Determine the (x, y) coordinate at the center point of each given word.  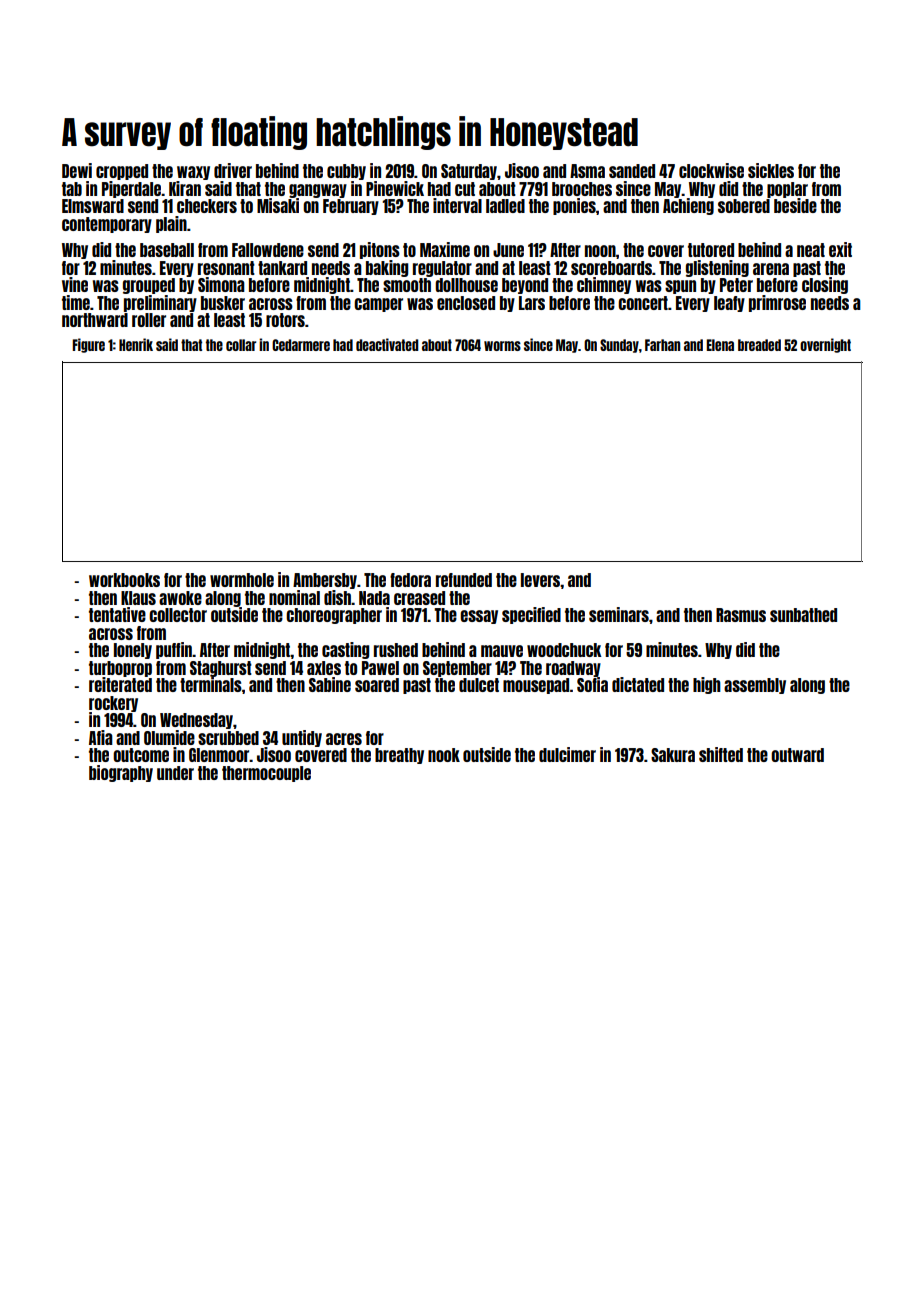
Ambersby (325, 581)
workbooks (124, 580)
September (457, 669)
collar (241, 345)
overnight (825, 345)
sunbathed (803, 615)
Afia (101, 737)
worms (502, 346)
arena (771, 269)
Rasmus (741, 615)
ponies (574, 206)
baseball (167, 250)
